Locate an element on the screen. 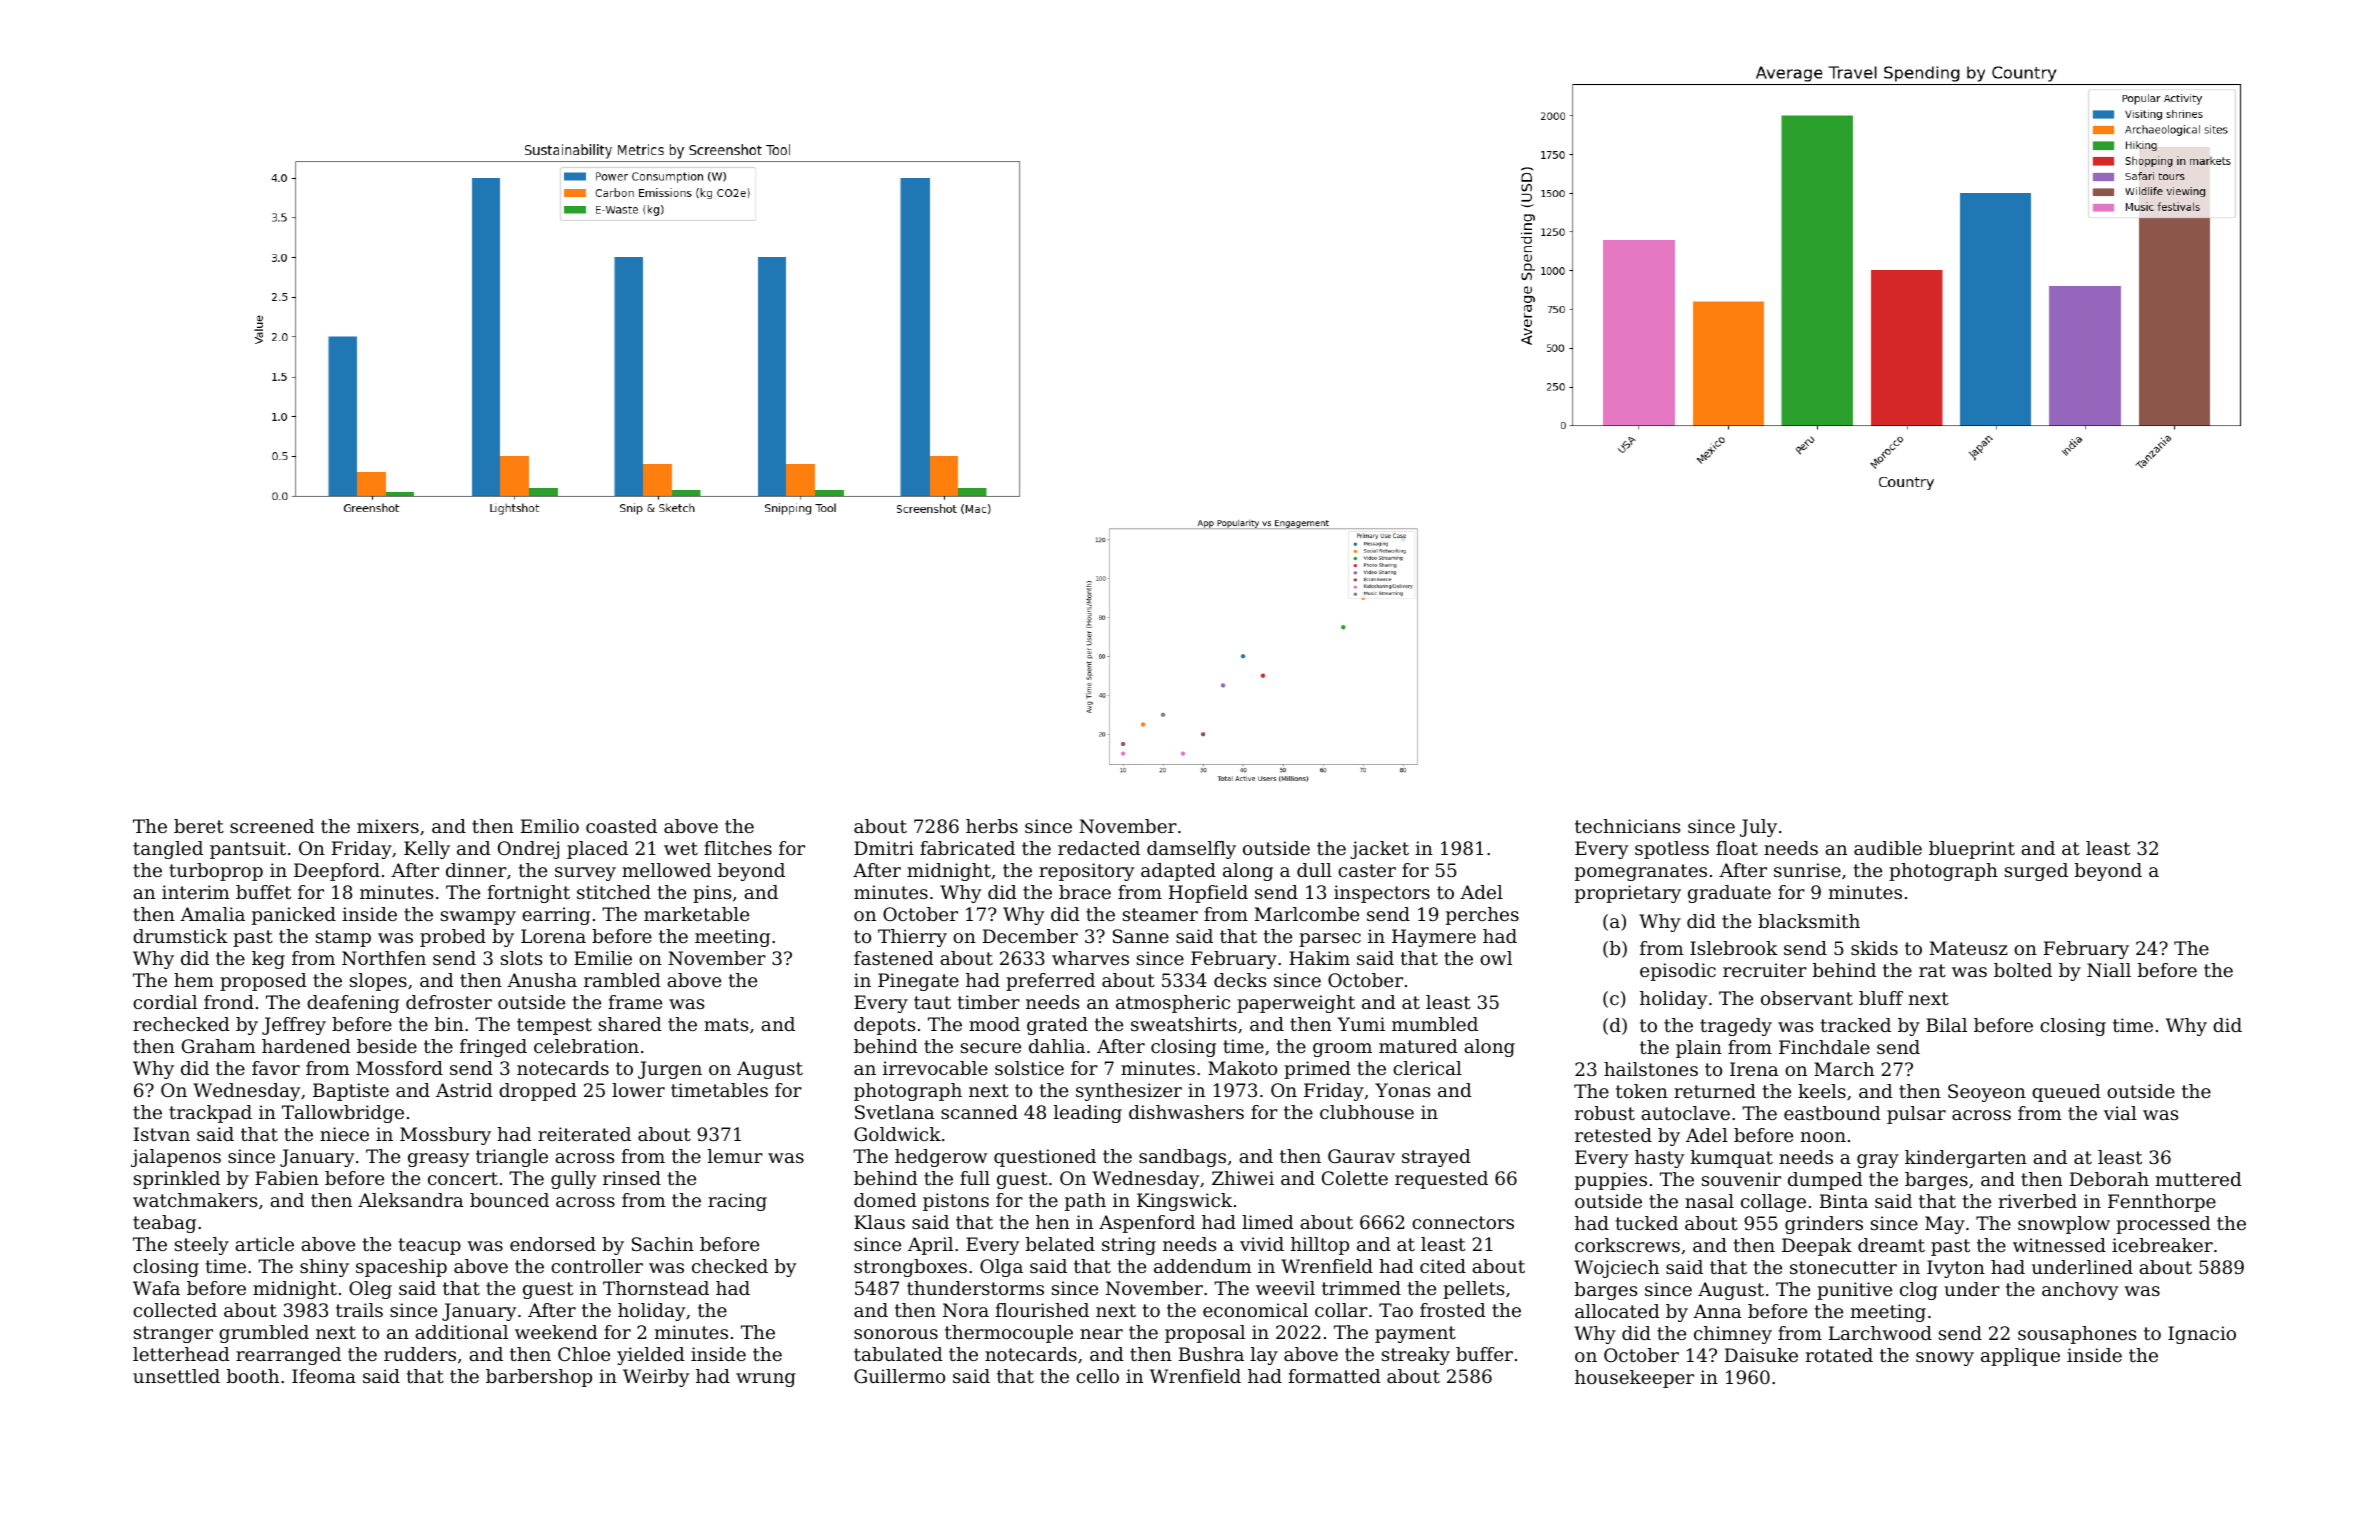 The height and width of the screenshot is (1540, 2380). Mateusz is located at coordinates (1969, 948).
